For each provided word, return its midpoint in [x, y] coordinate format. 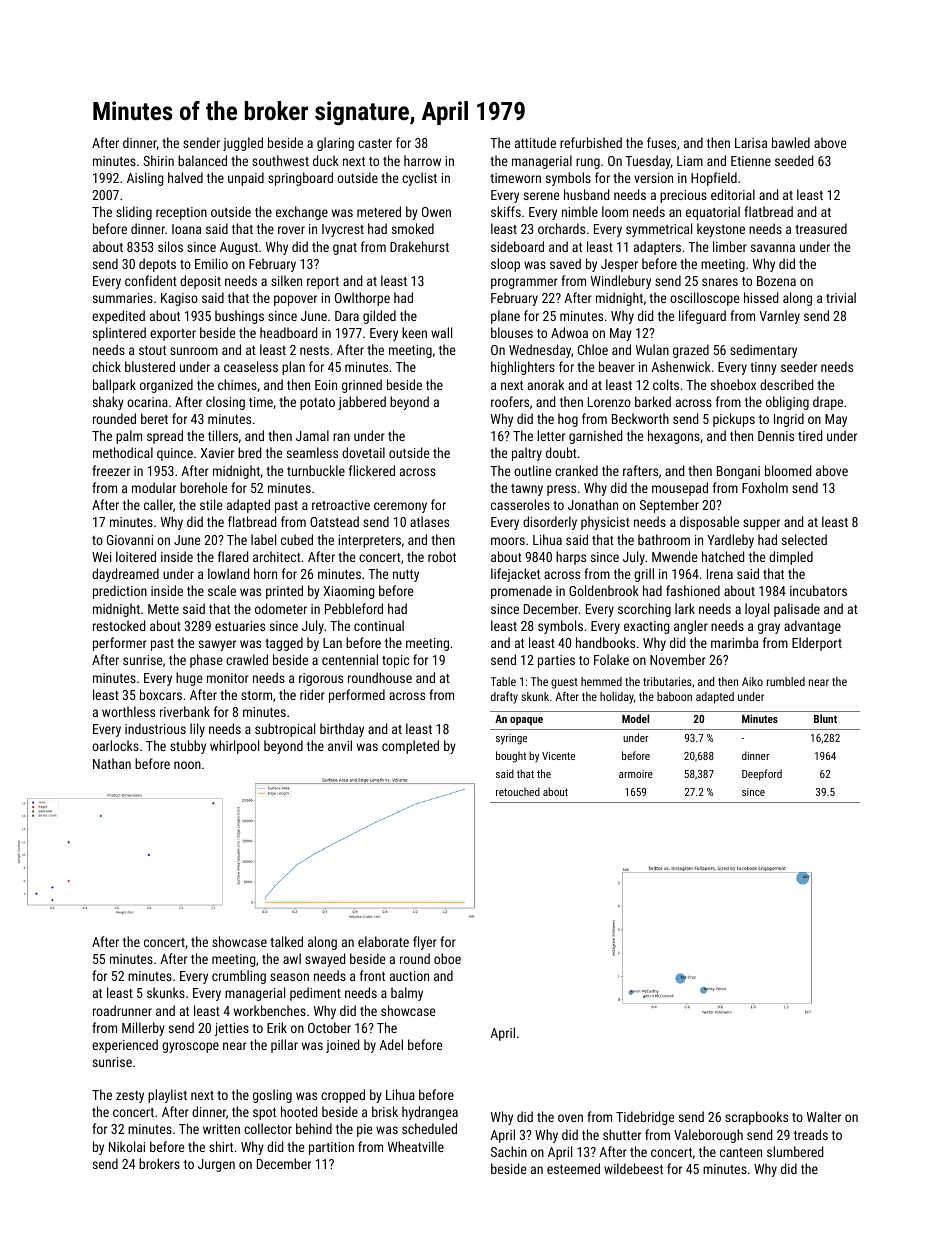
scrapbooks [756, 1118]
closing [225, 403]
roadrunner [122, 1010]
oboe [447, 958]
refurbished [591, 142]
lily [197, 730]
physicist [605, 523]
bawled [791, 142]
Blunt [825, 718]
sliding [134, 213]
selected [804, 539]
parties [556, 661]
